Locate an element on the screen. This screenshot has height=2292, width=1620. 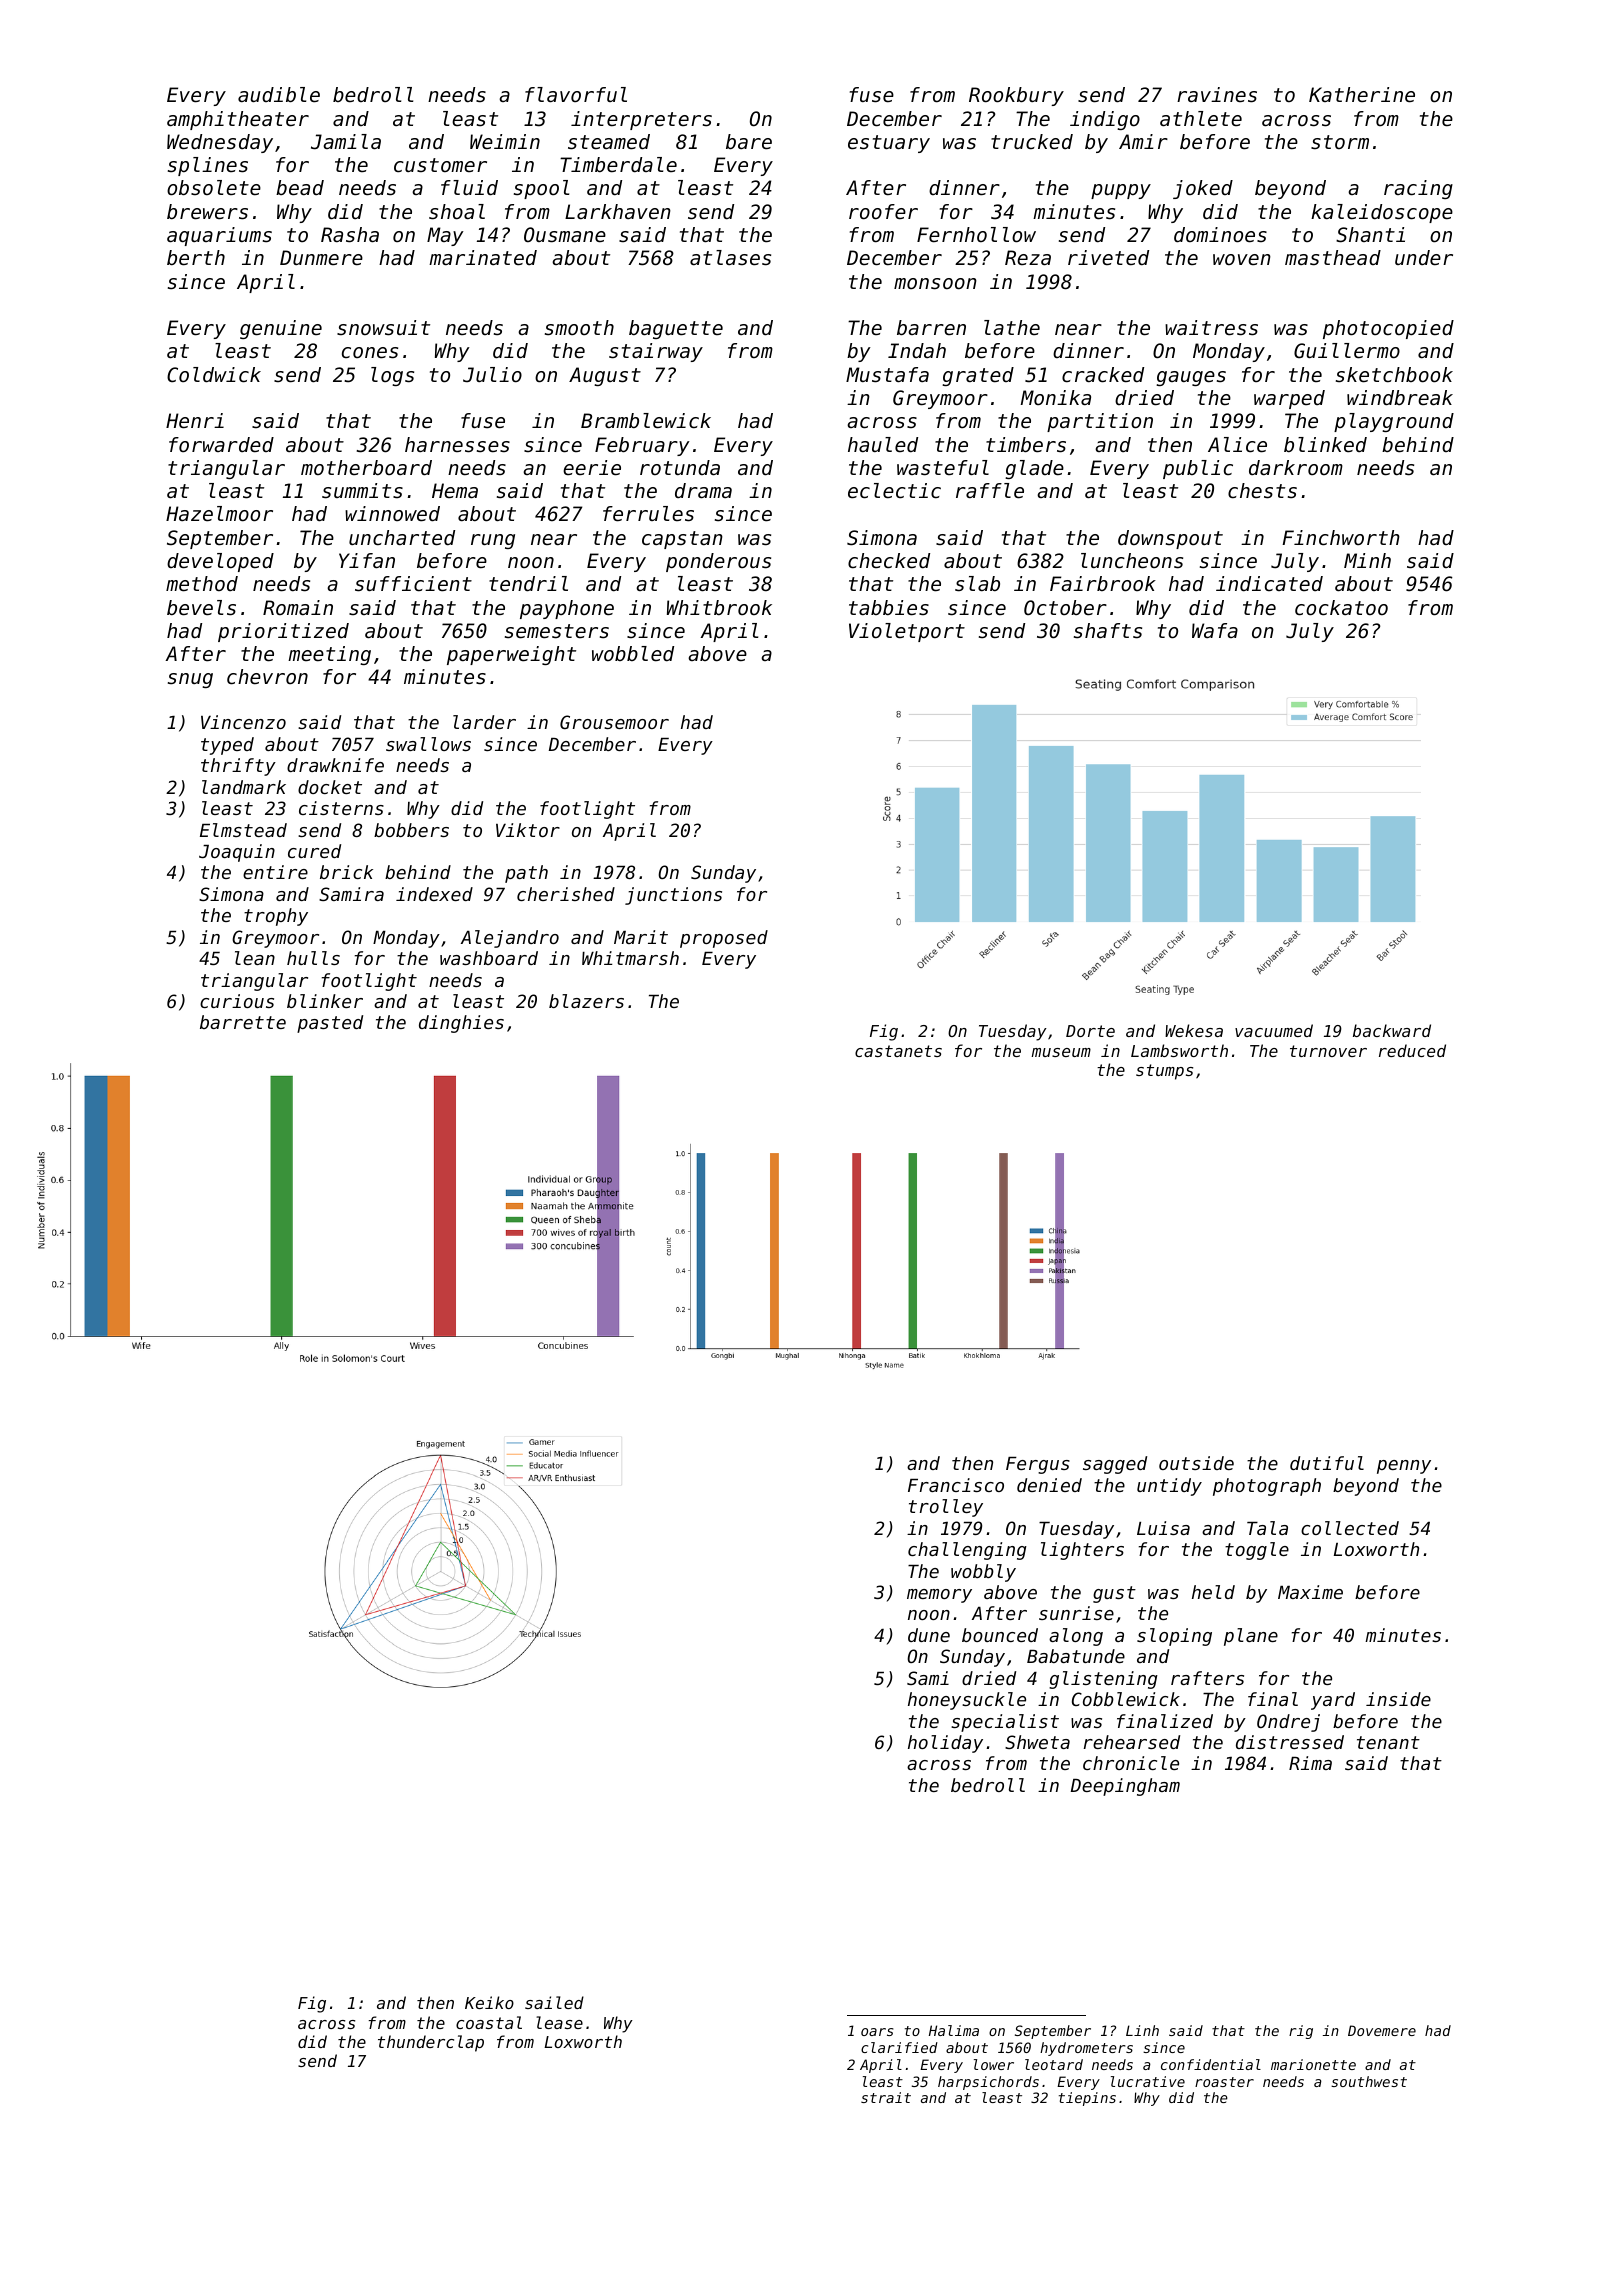
Minh is located at coordinates (1367, 560).
